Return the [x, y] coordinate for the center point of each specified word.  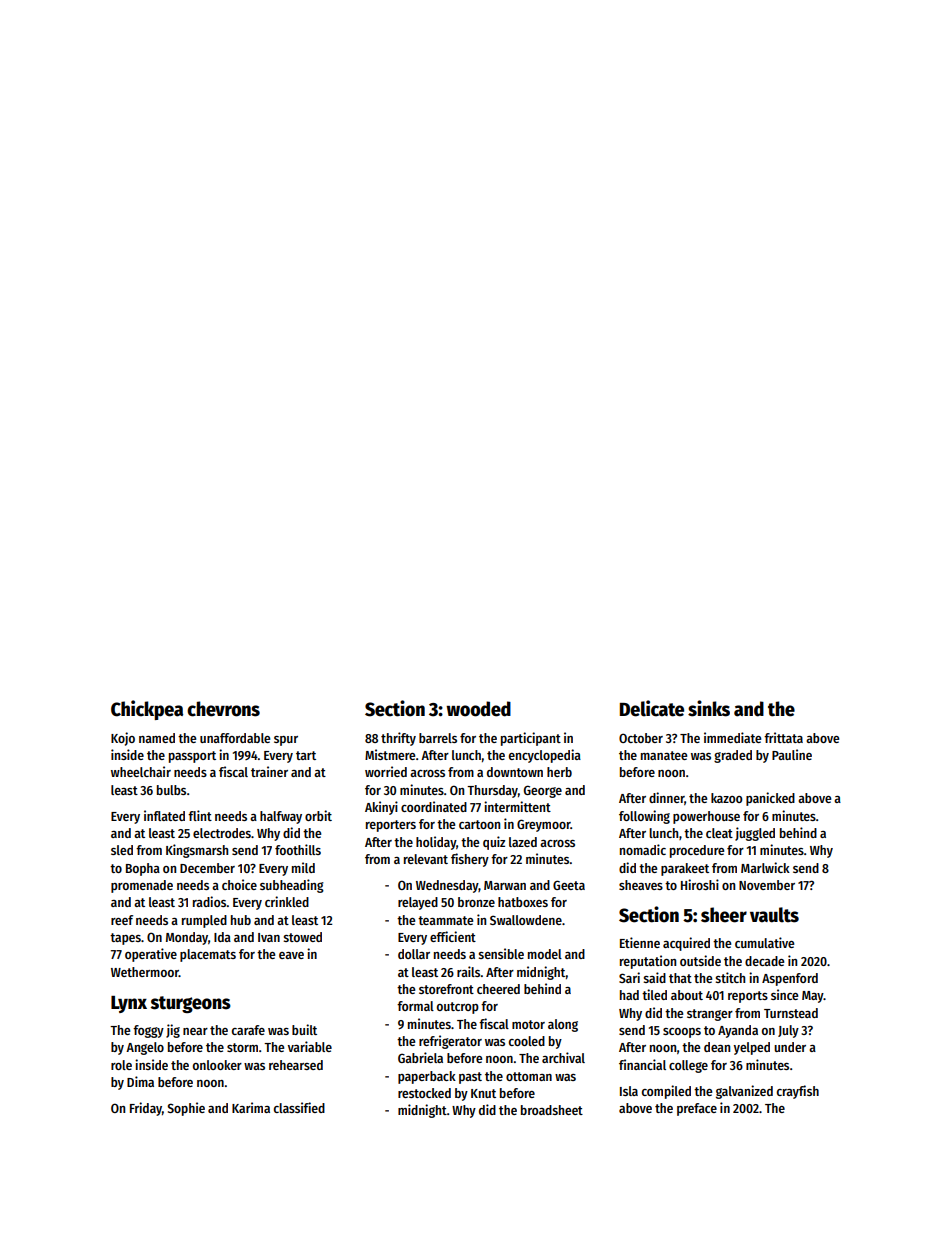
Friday [146, 1109]
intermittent [517, 806]
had [629, 995]
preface [697, 1109]
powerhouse [706, 817]
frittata [783, 737]
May [813, 997]
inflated [164, 815]
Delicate [652, 708]
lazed [523, 842]
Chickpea [147, 710]
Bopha [143, 869]
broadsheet [552, 1110]
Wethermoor [145, 972]
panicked [770, 799]
